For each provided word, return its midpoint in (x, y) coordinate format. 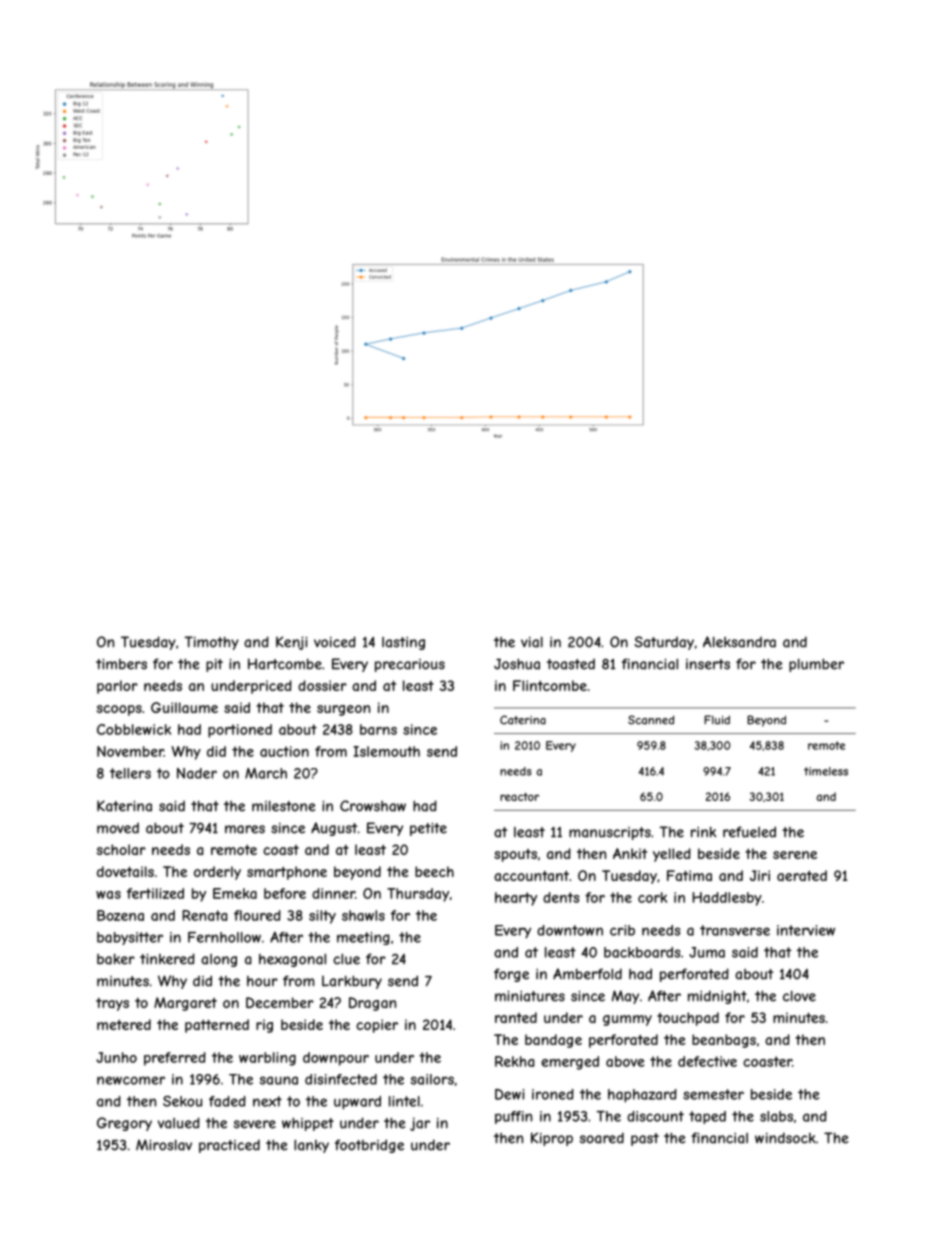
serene (795, 855)
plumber (816, 665)
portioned (240, 731)
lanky (311, 1146)
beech (434, 871)
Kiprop (552, 1139)
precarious (410, 665)
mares (245, 829)
